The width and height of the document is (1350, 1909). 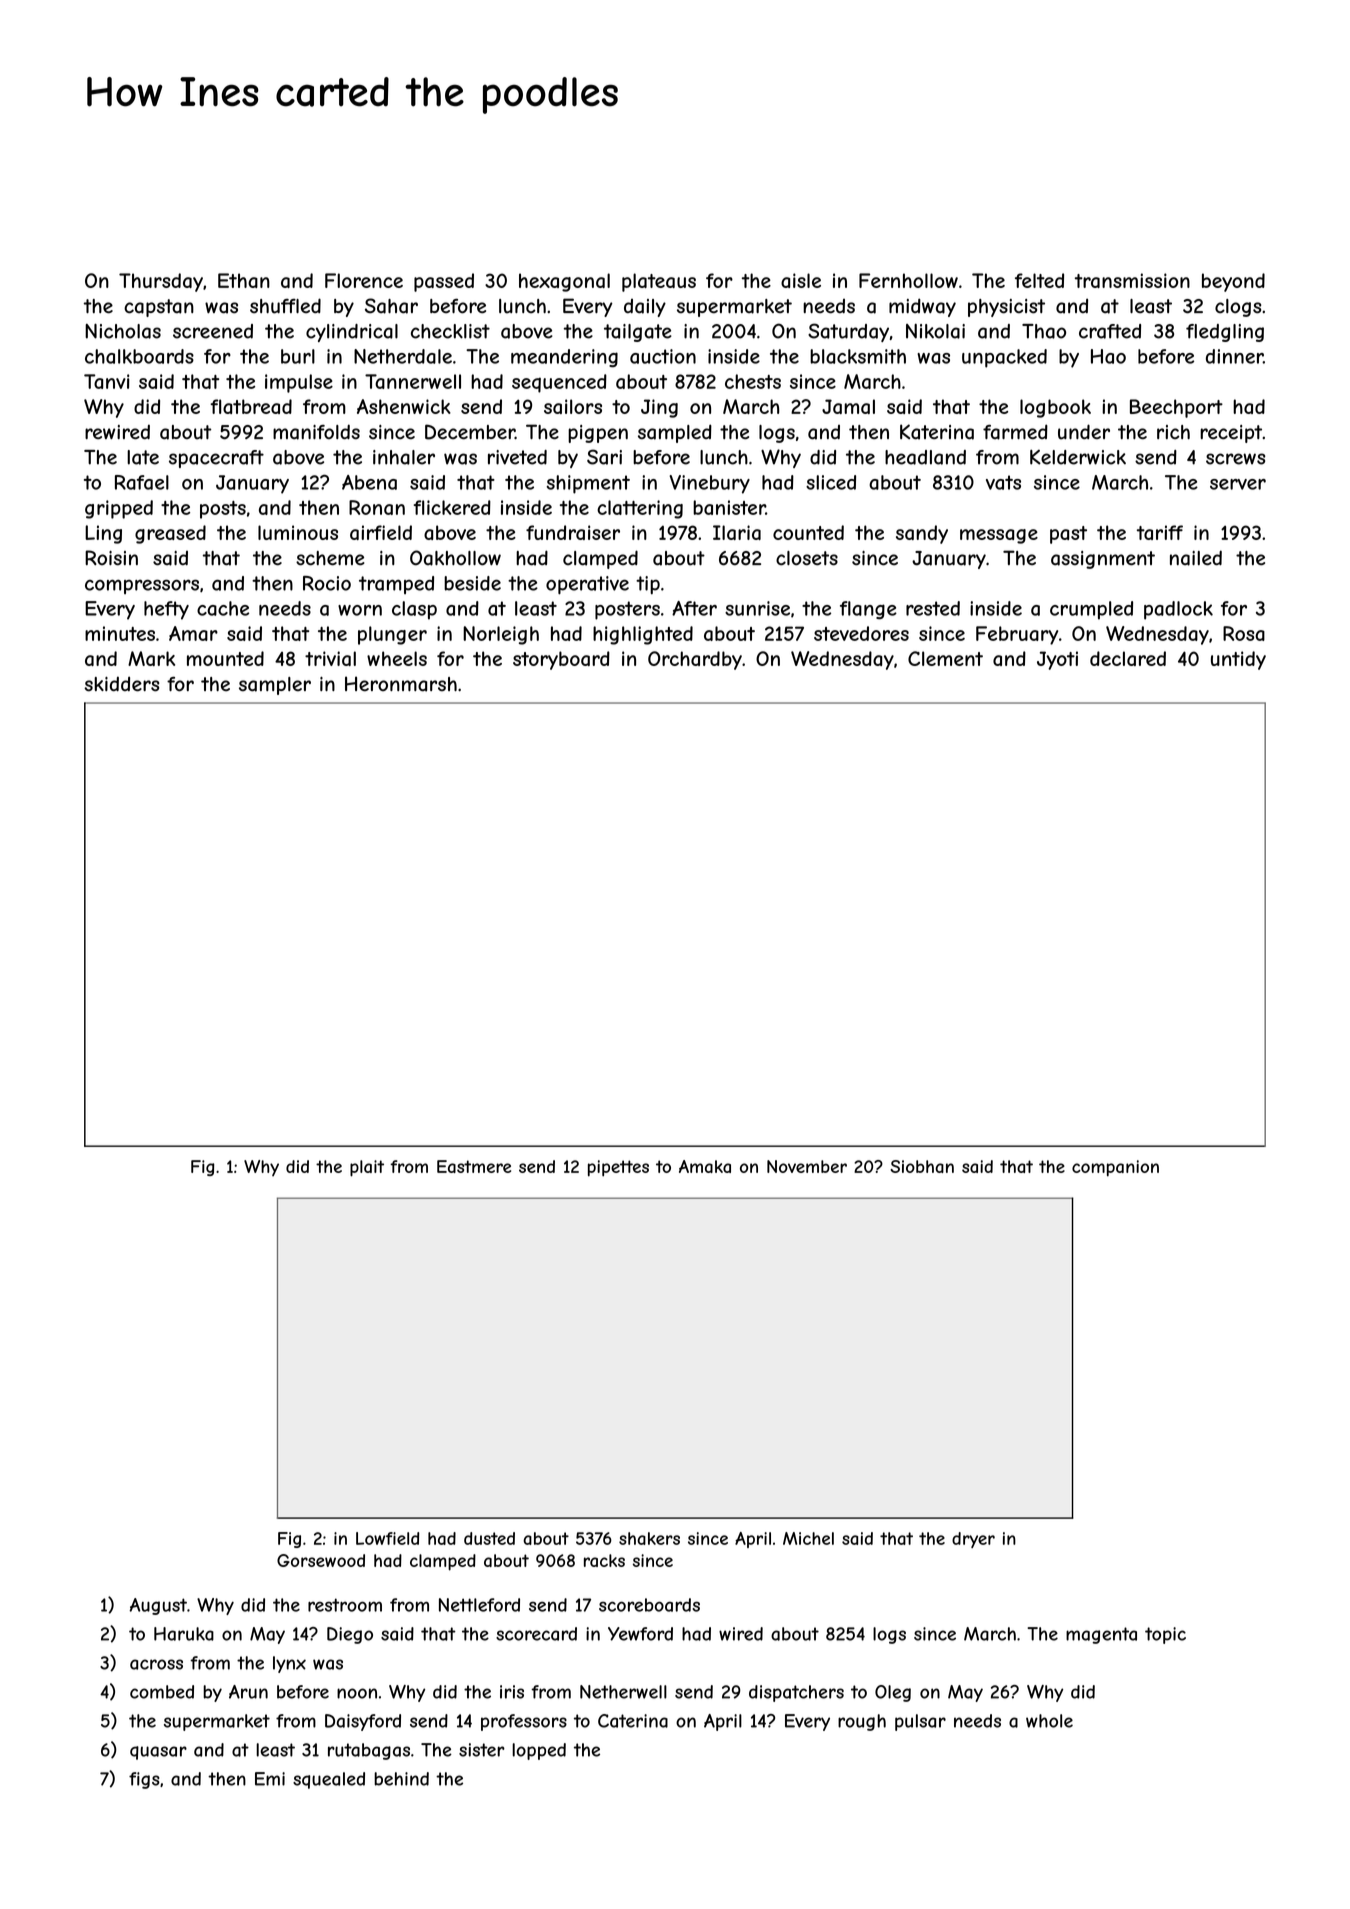 What do you see at coordinates (973, 1540) in the document?
I see `dryer` at bounding box center [973, 1540].
